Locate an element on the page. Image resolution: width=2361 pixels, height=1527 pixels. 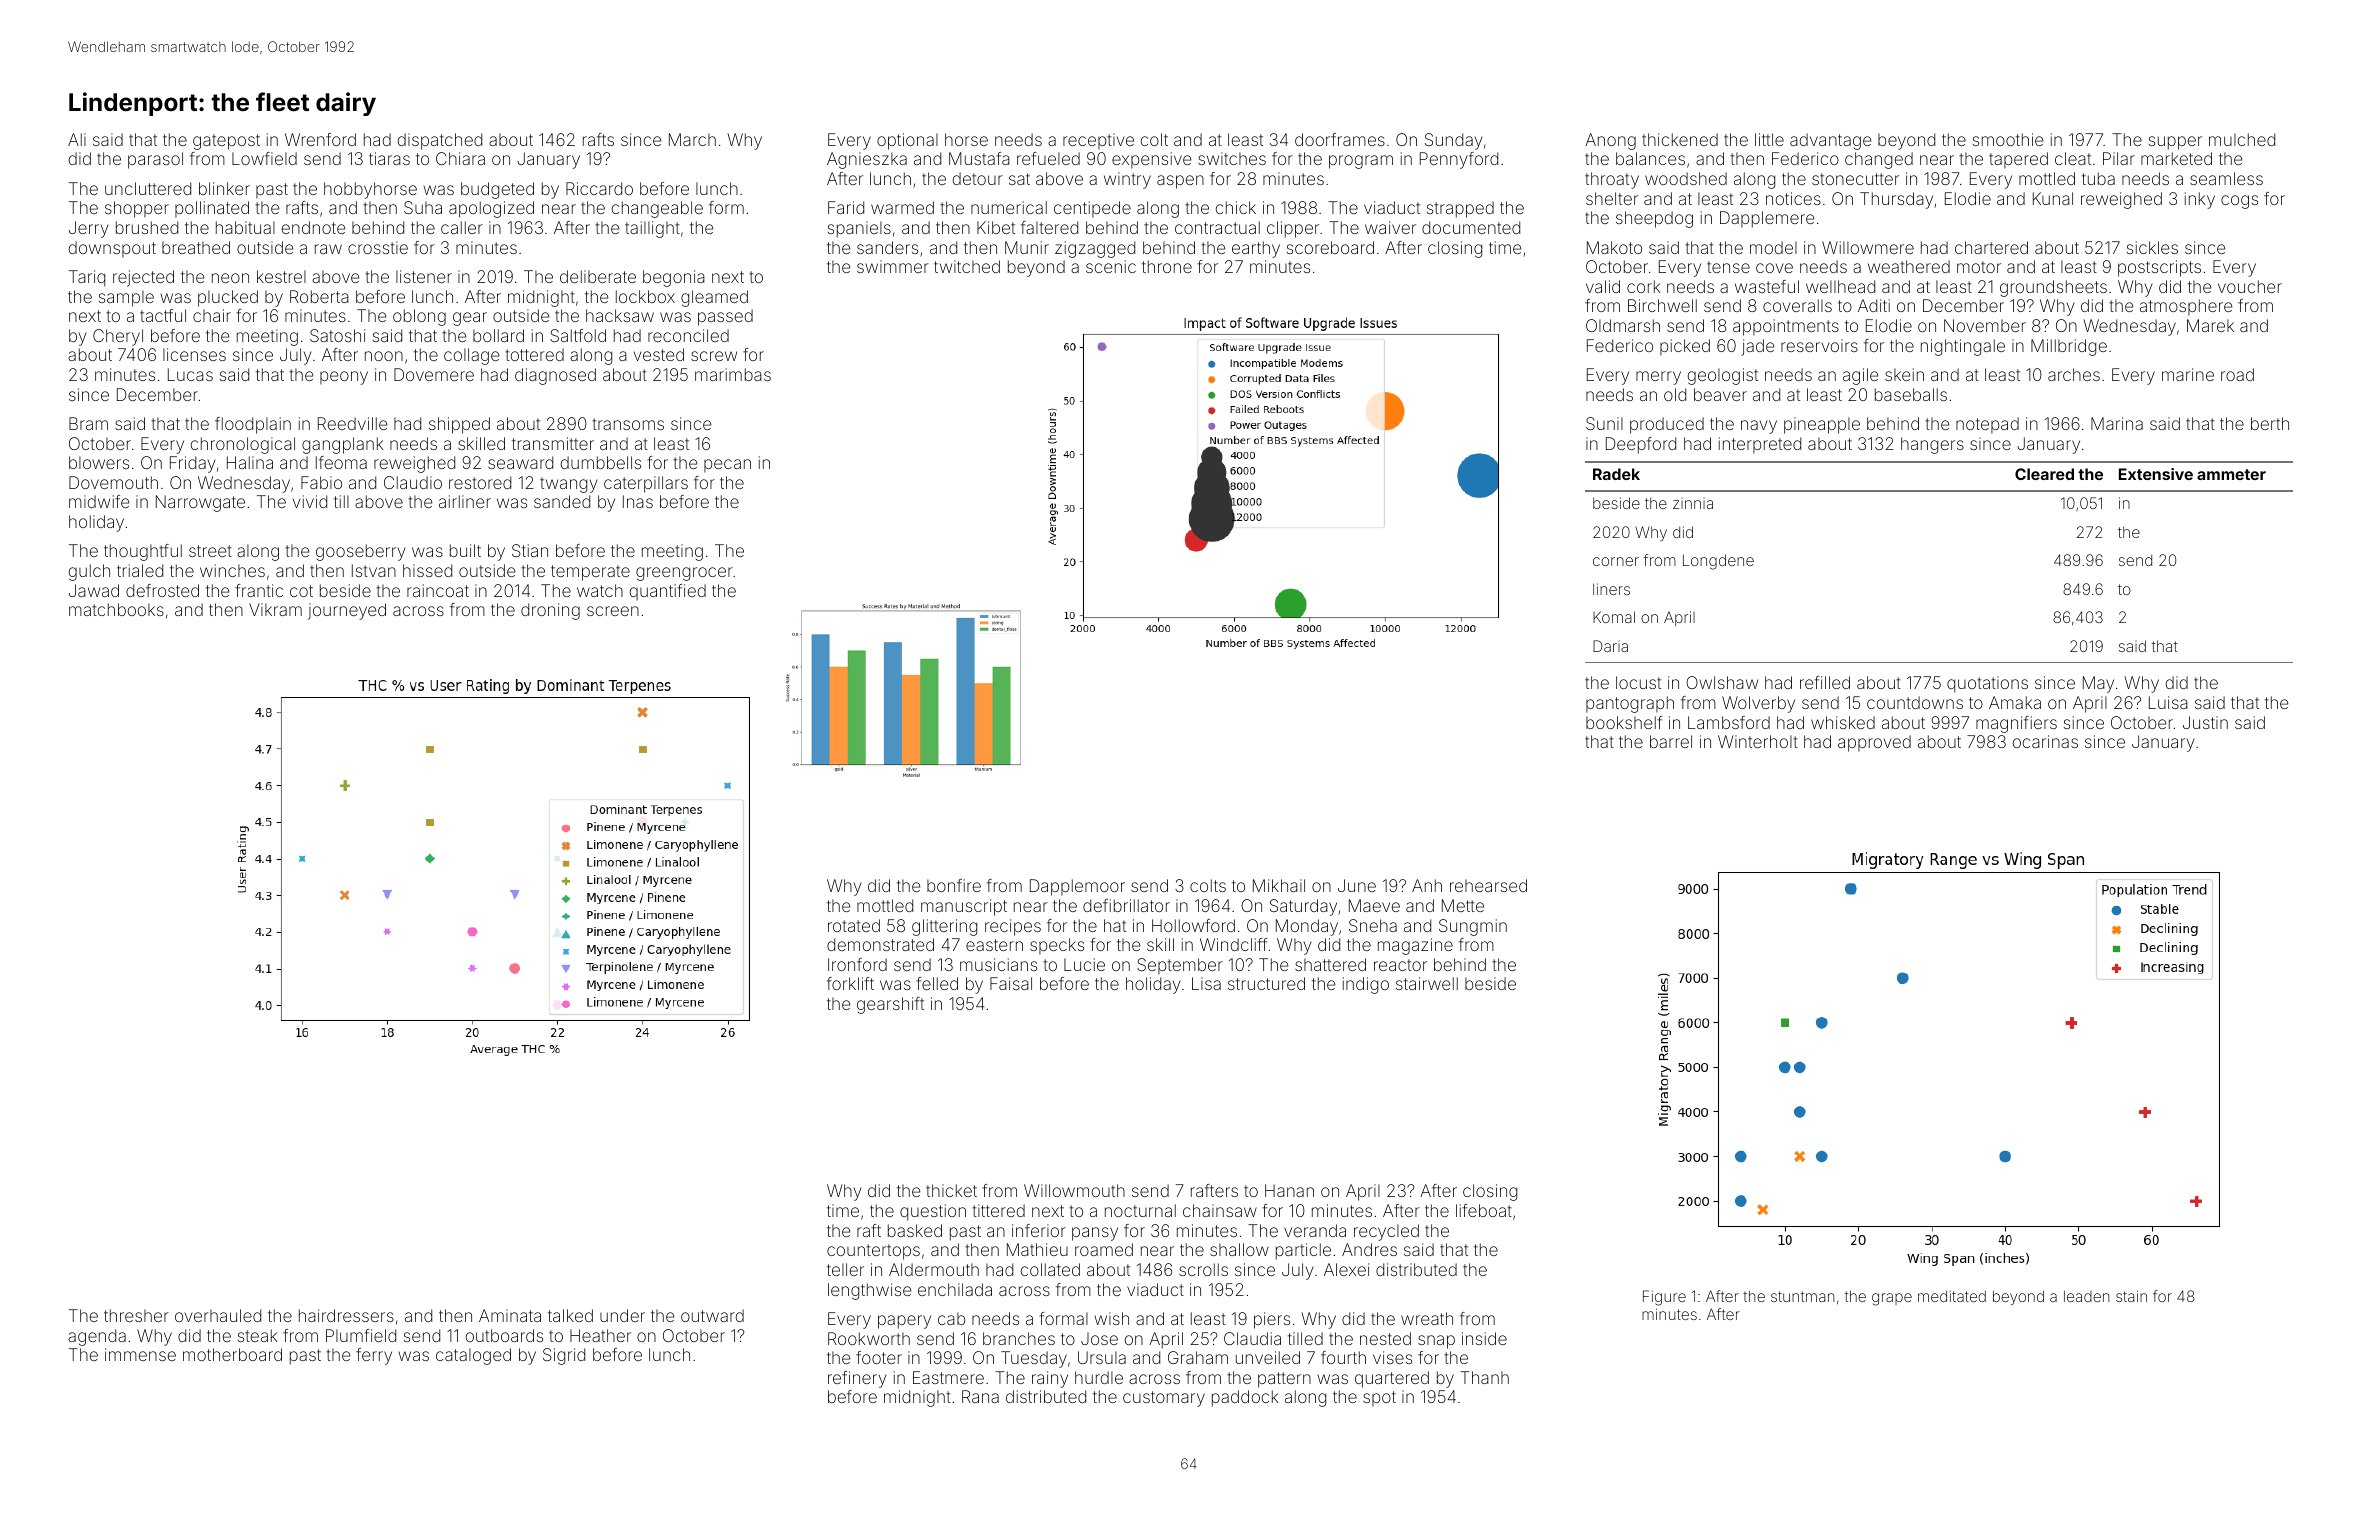
rotated is located at coordinates (854, 925).
